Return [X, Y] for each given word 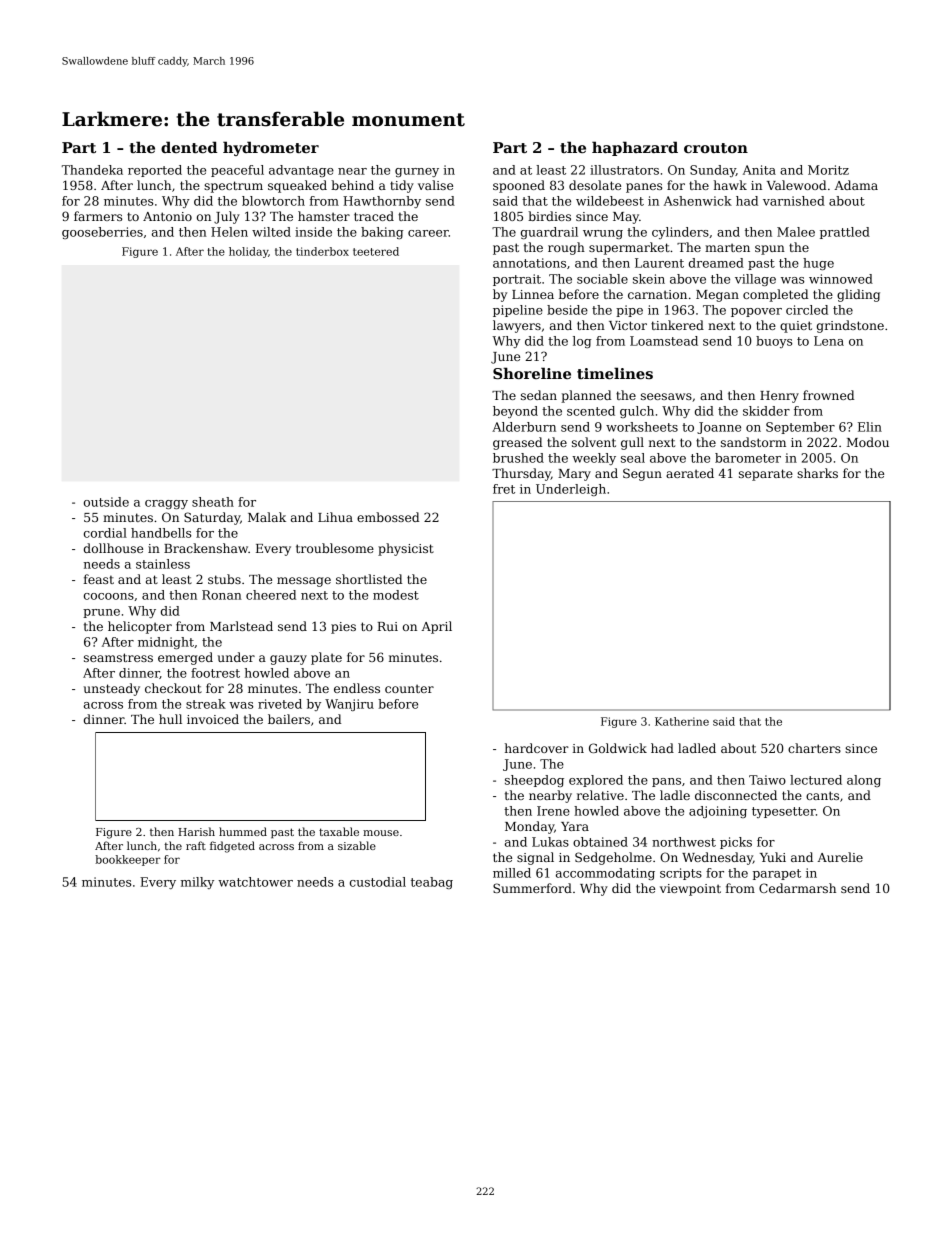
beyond [515, 412]
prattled [845, 233]
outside [106, 502]
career [428, 233]
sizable [357, 845]
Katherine [682, 721]
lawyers [517, 326]
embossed [388, 517]
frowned [828, 395]
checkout [173, 688]
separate [766, 475]
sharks [817, 473]
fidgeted [232, 847]
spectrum [233, 187]
